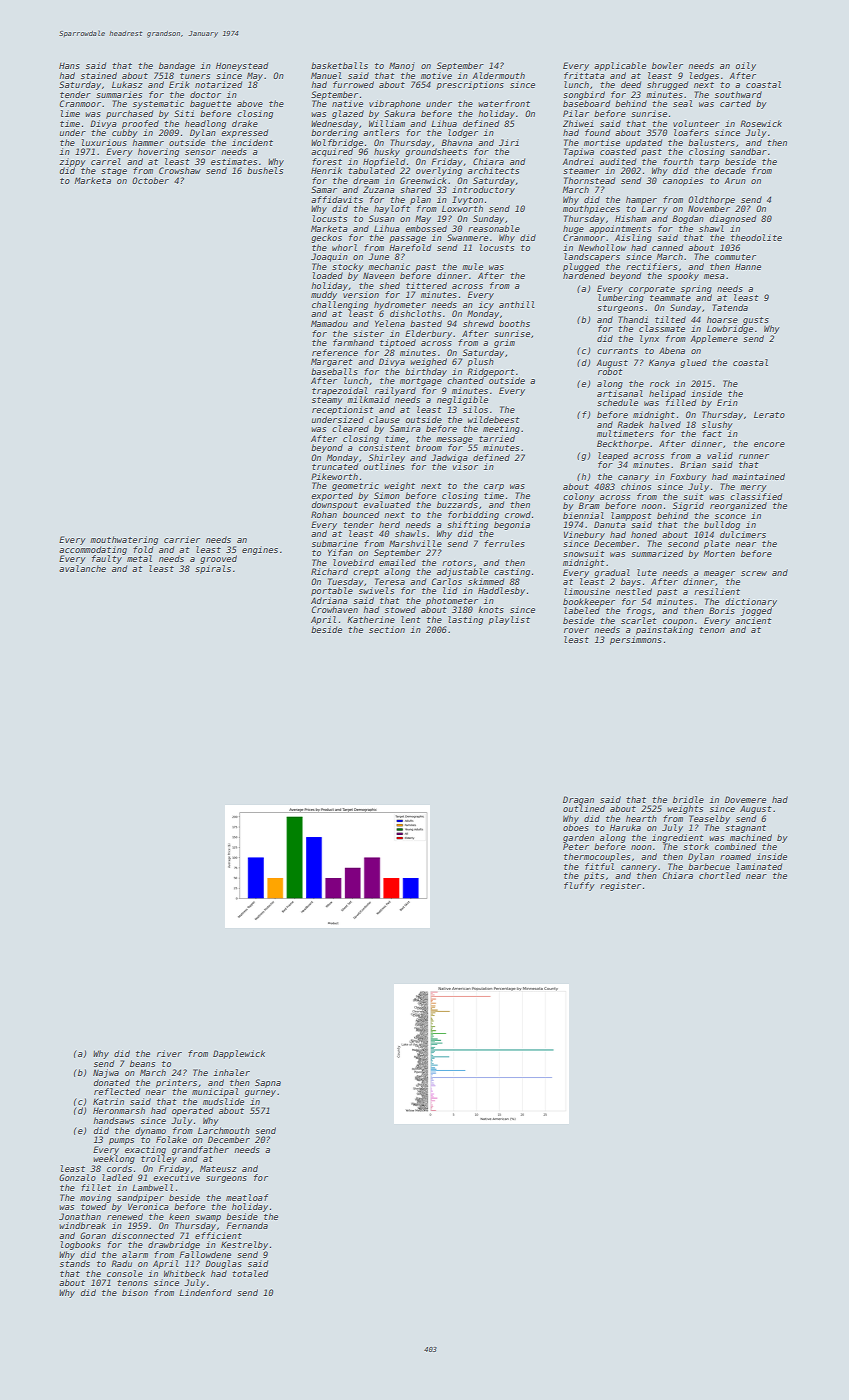 This screenshot has height=1400, width=849. I want to click on Arun, so click(735, 180).
